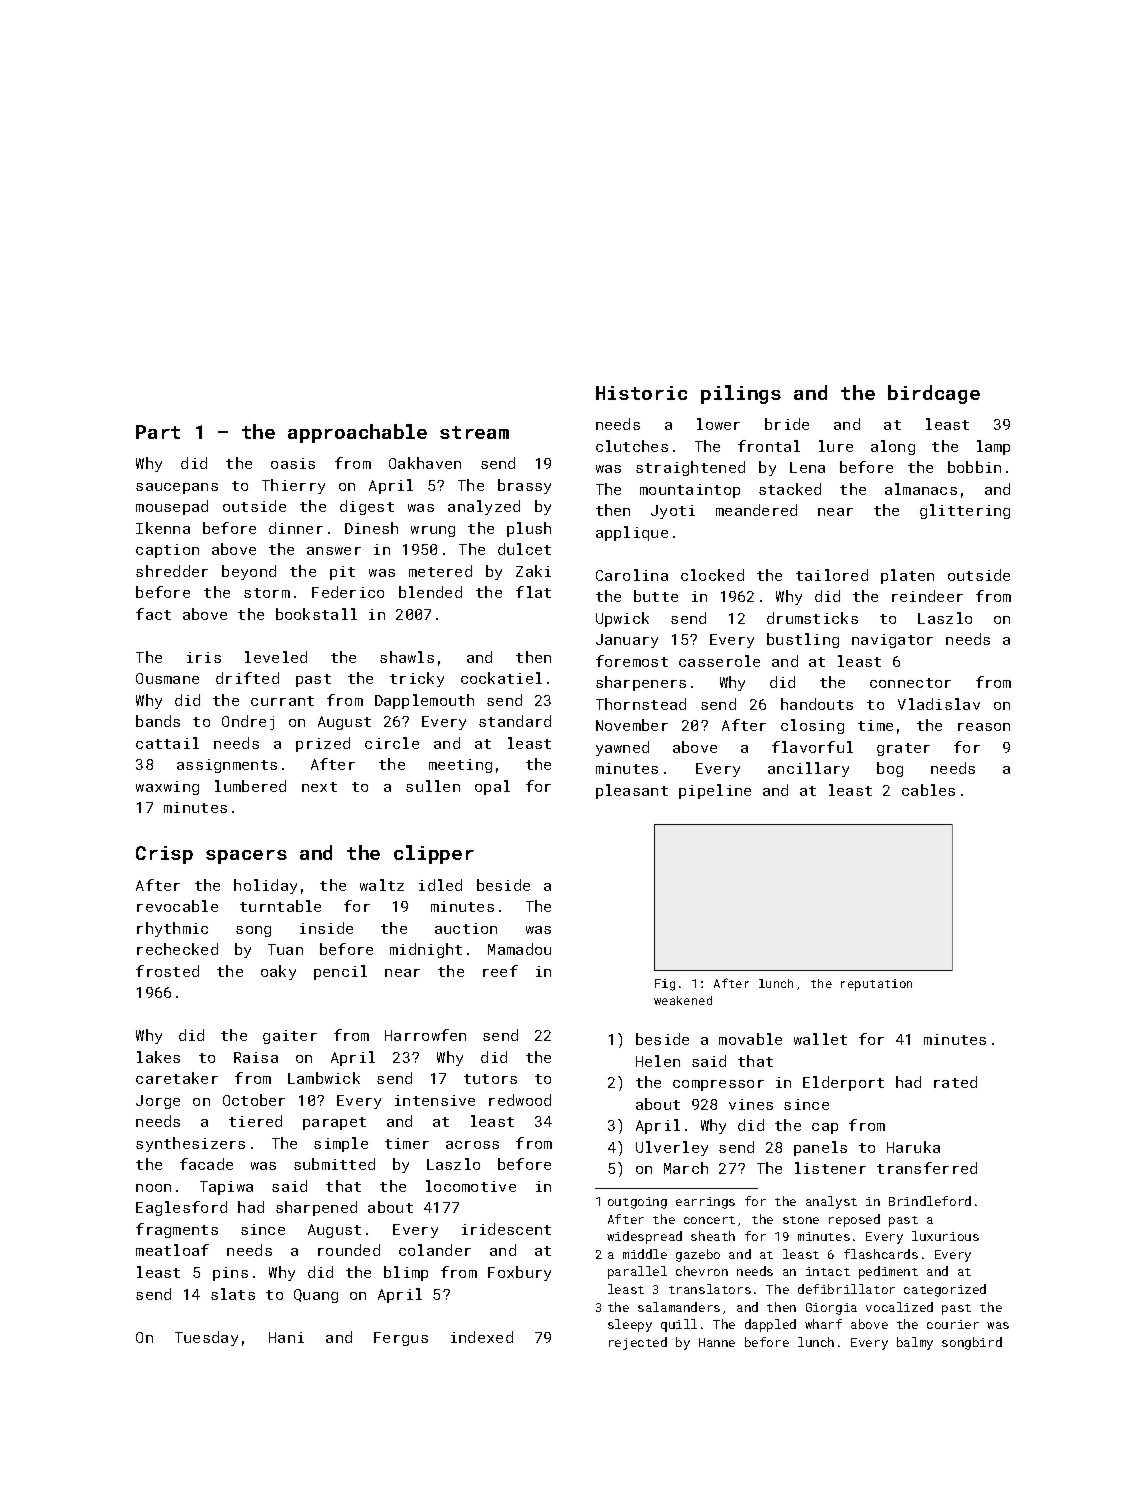  What do you see at coordinates (808, 769) in the screenshot?
I see `ancillary` at bounding box center [808, 769].
